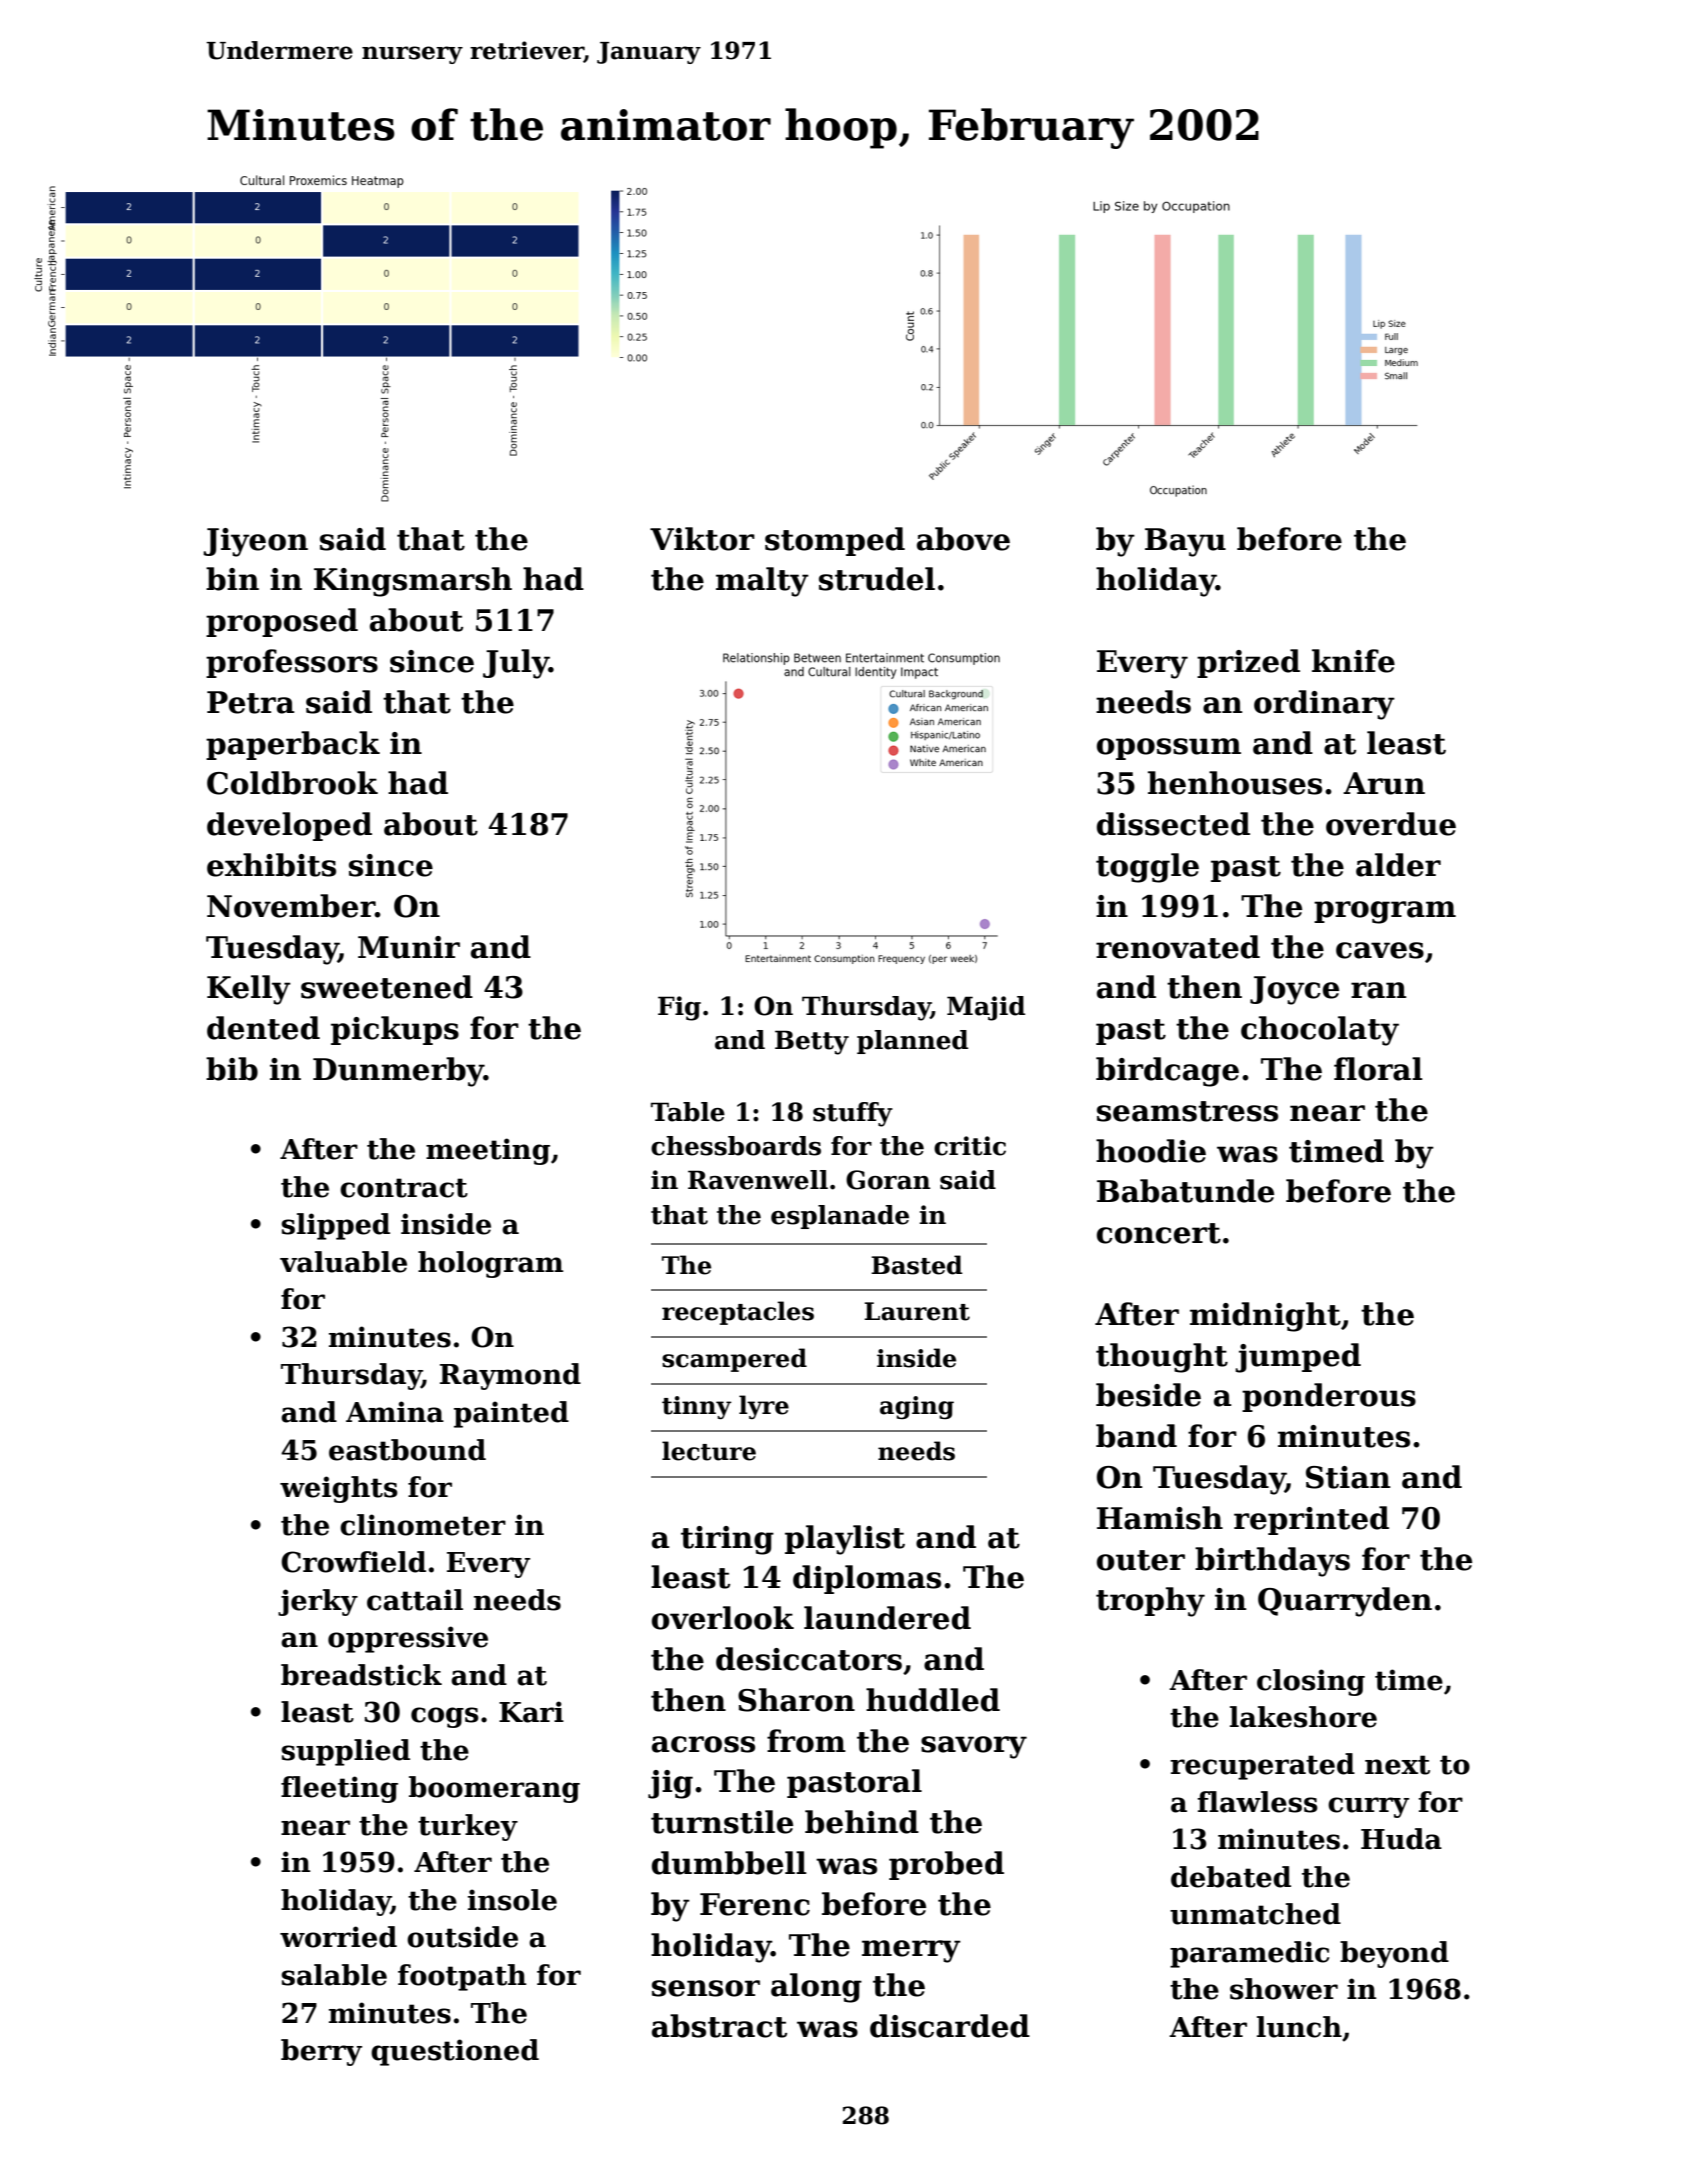 This page has width=1683, height=2178. I want to click on toggle, so click(1147, 868).
